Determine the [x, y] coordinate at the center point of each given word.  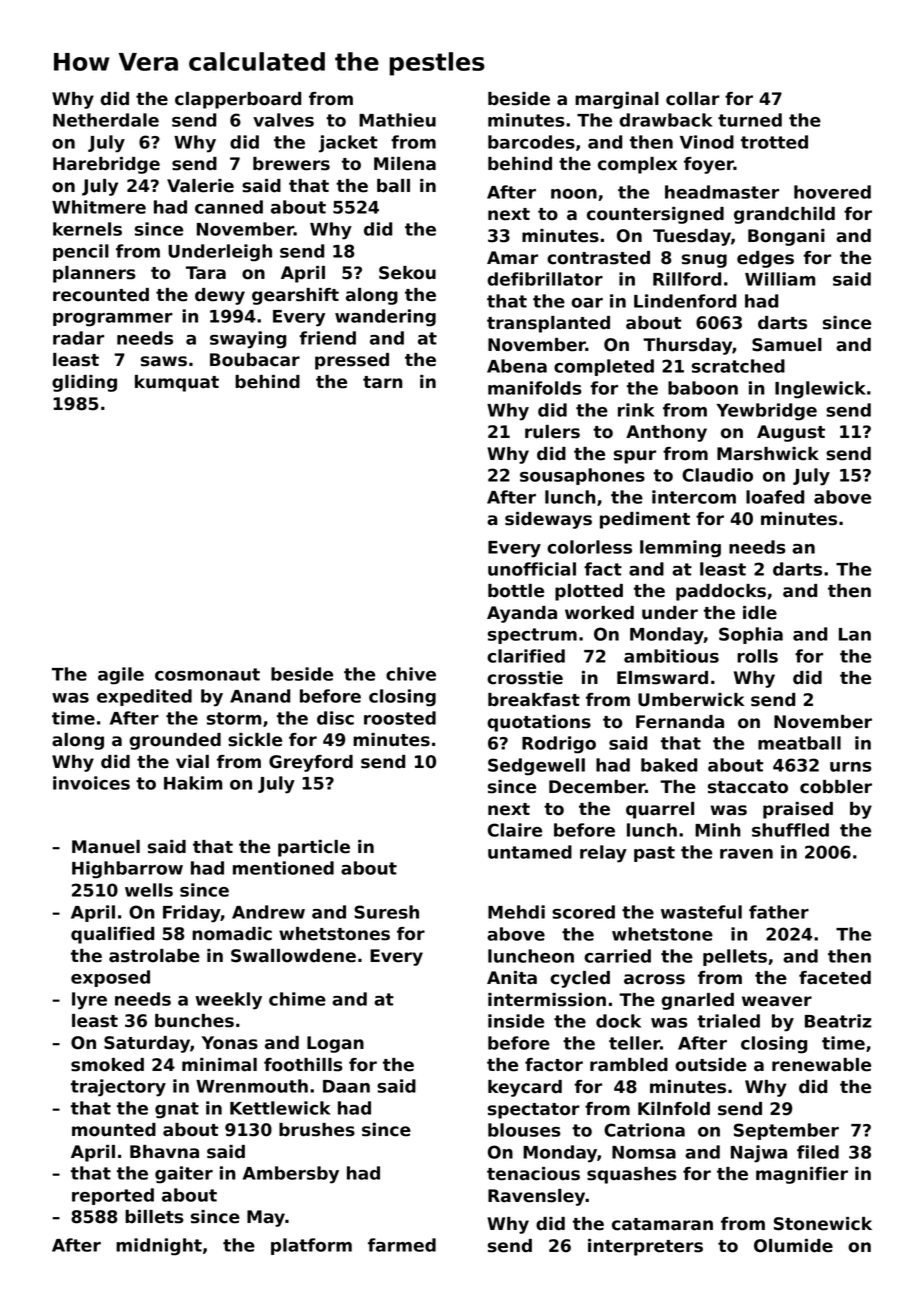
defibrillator [545, 279]
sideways [548, 520]
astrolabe [154, 956]
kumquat [177, 383]
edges [765, 259]
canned [229, 207]
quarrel [660, 810]
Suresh [386, 912]
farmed [402, 1245]
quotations [539, 723]
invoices [91, 783]
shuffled [790, 830]
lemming [680, 549]
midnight [159, 1247]
